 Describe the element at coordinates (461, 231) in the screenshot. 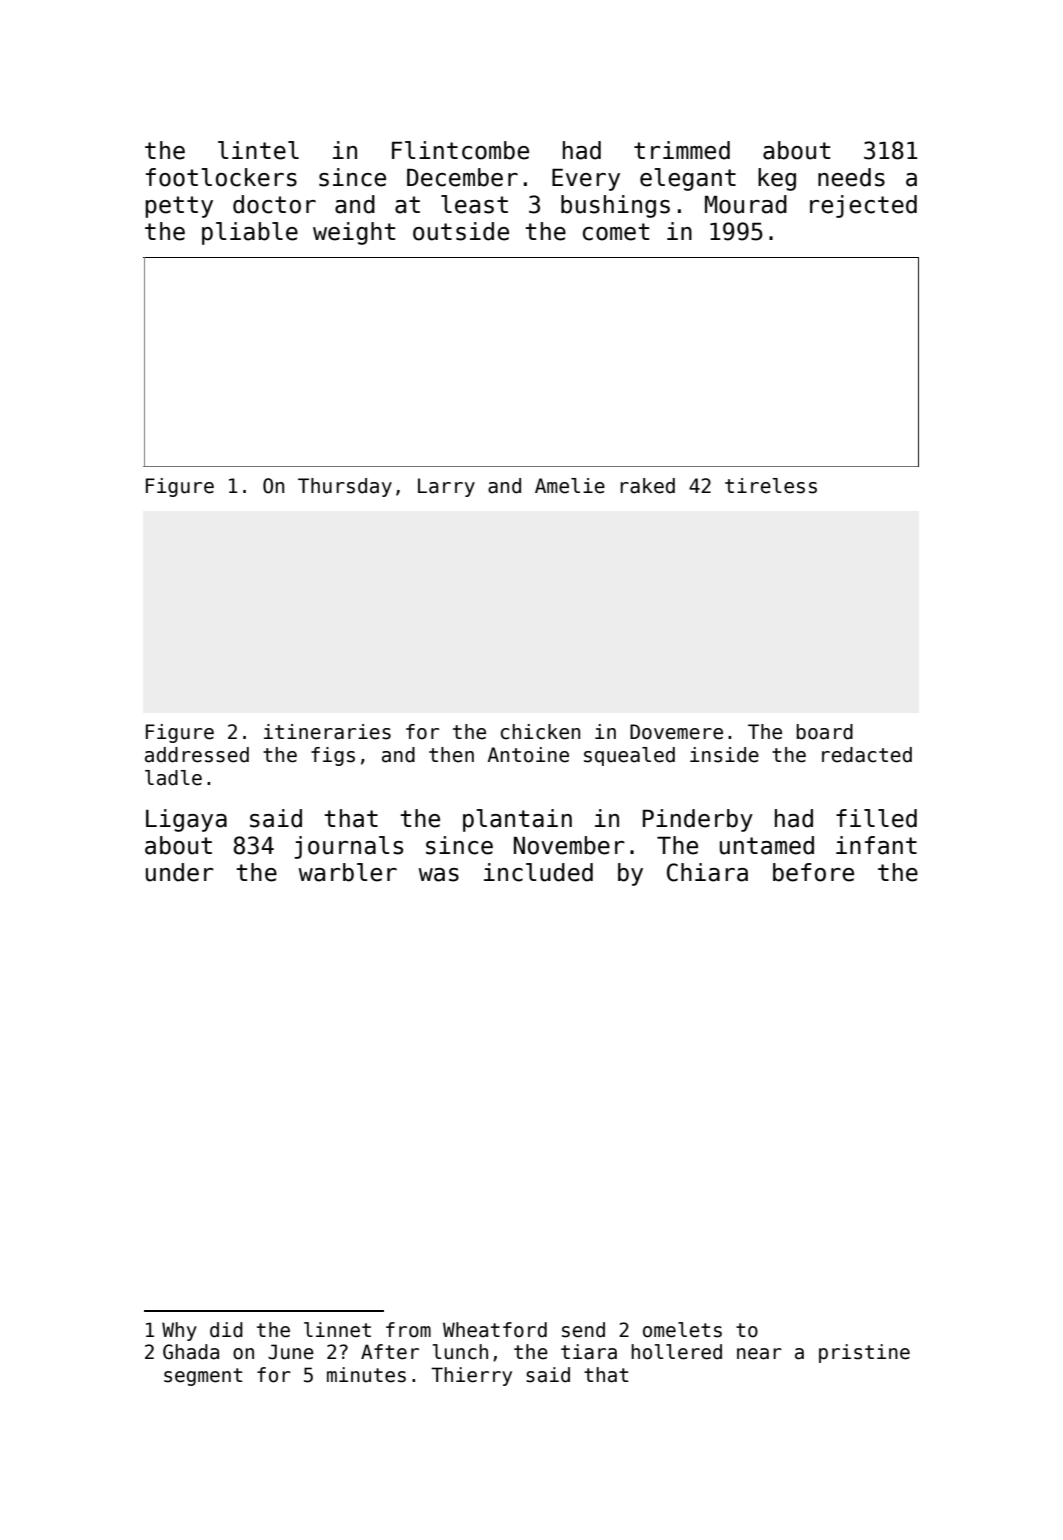

I see `outside` at that location.
